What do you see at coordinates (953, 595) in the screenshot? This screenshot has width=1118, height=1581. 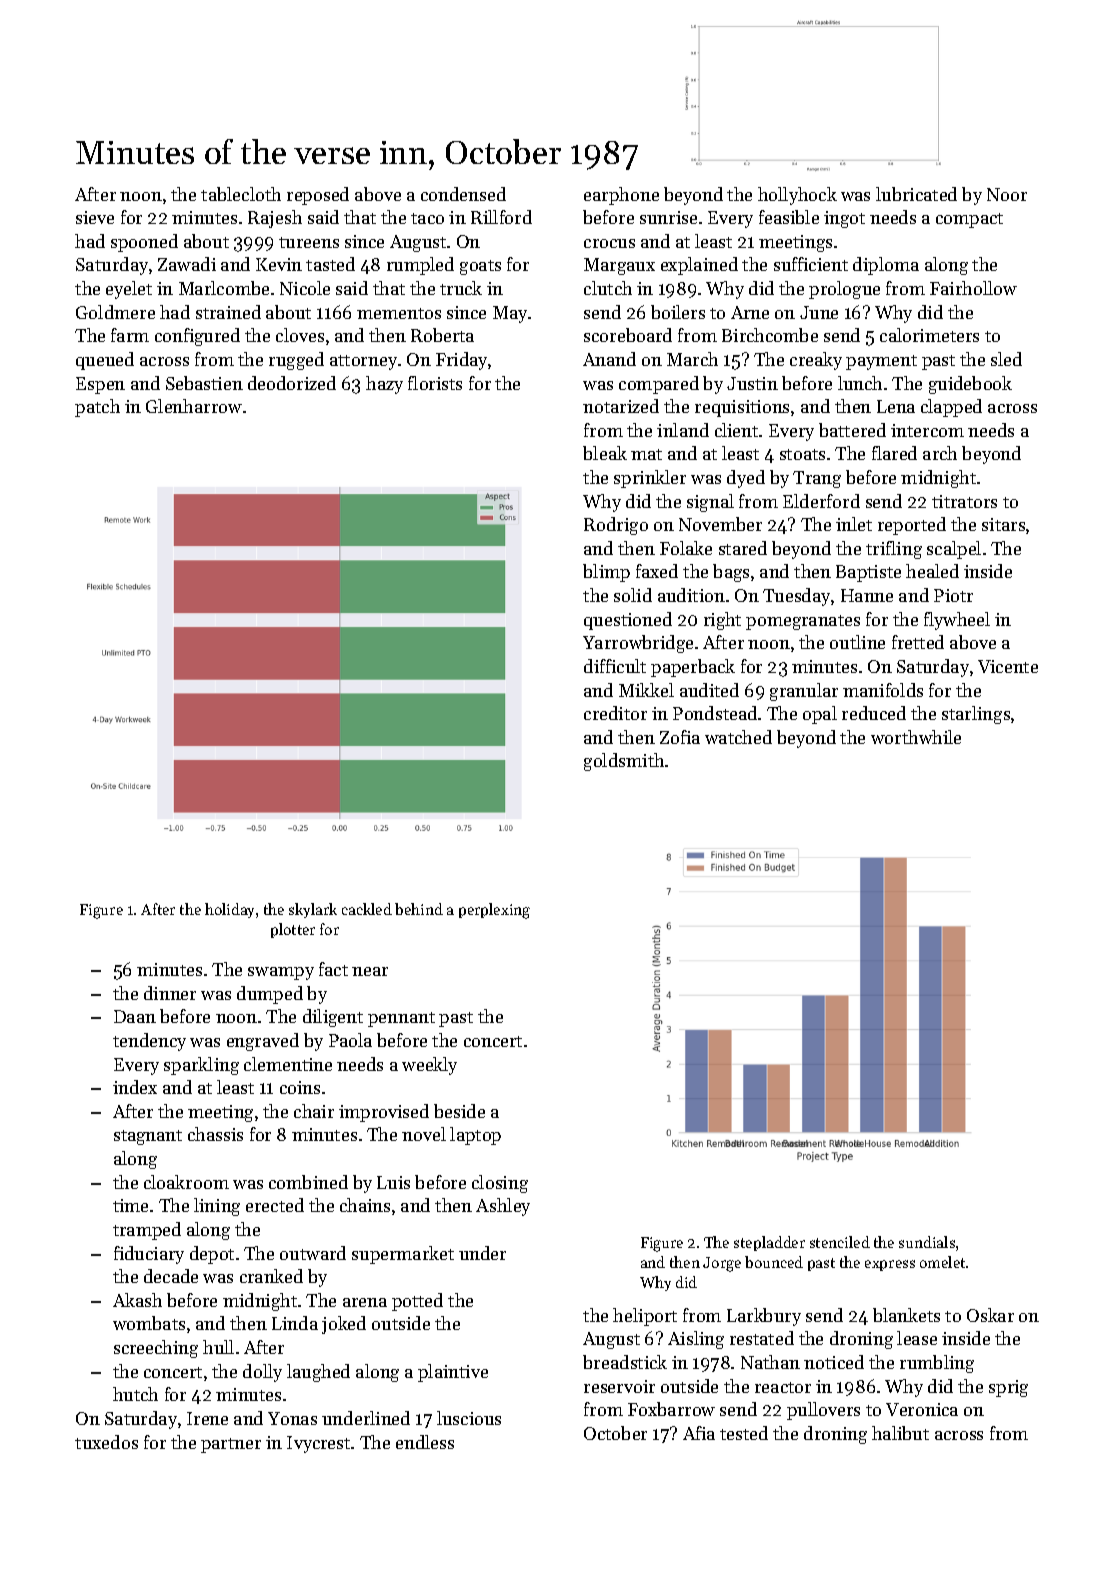 I see `Piotr` at bounding box center [953, 595].
